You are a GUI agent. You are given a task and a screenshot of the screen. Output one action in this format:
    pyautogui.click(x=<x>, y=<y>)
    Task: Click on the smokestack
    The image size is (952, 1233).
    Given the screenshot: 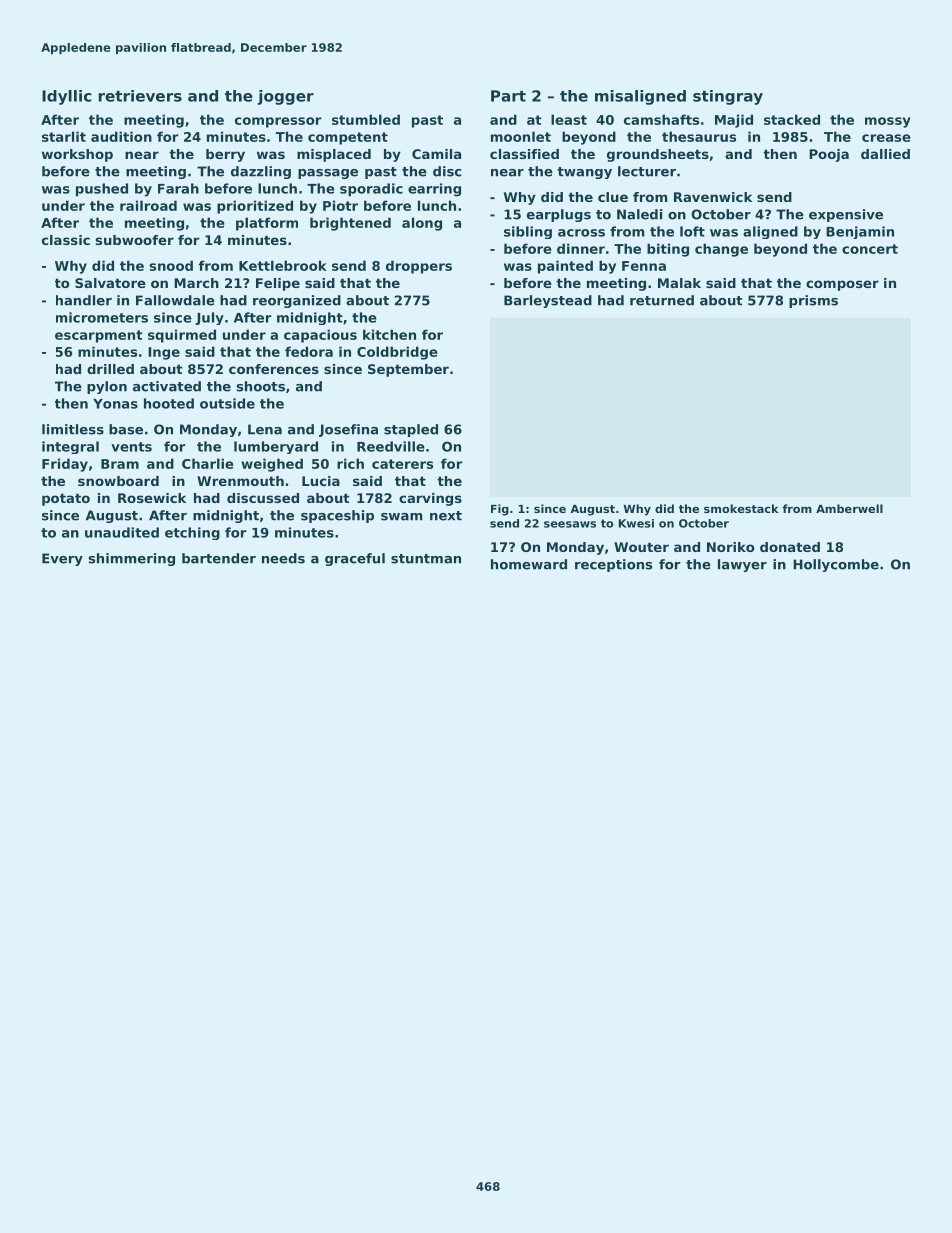 What is the action you would take?
    pyautogui.click(x=741, y=508)
